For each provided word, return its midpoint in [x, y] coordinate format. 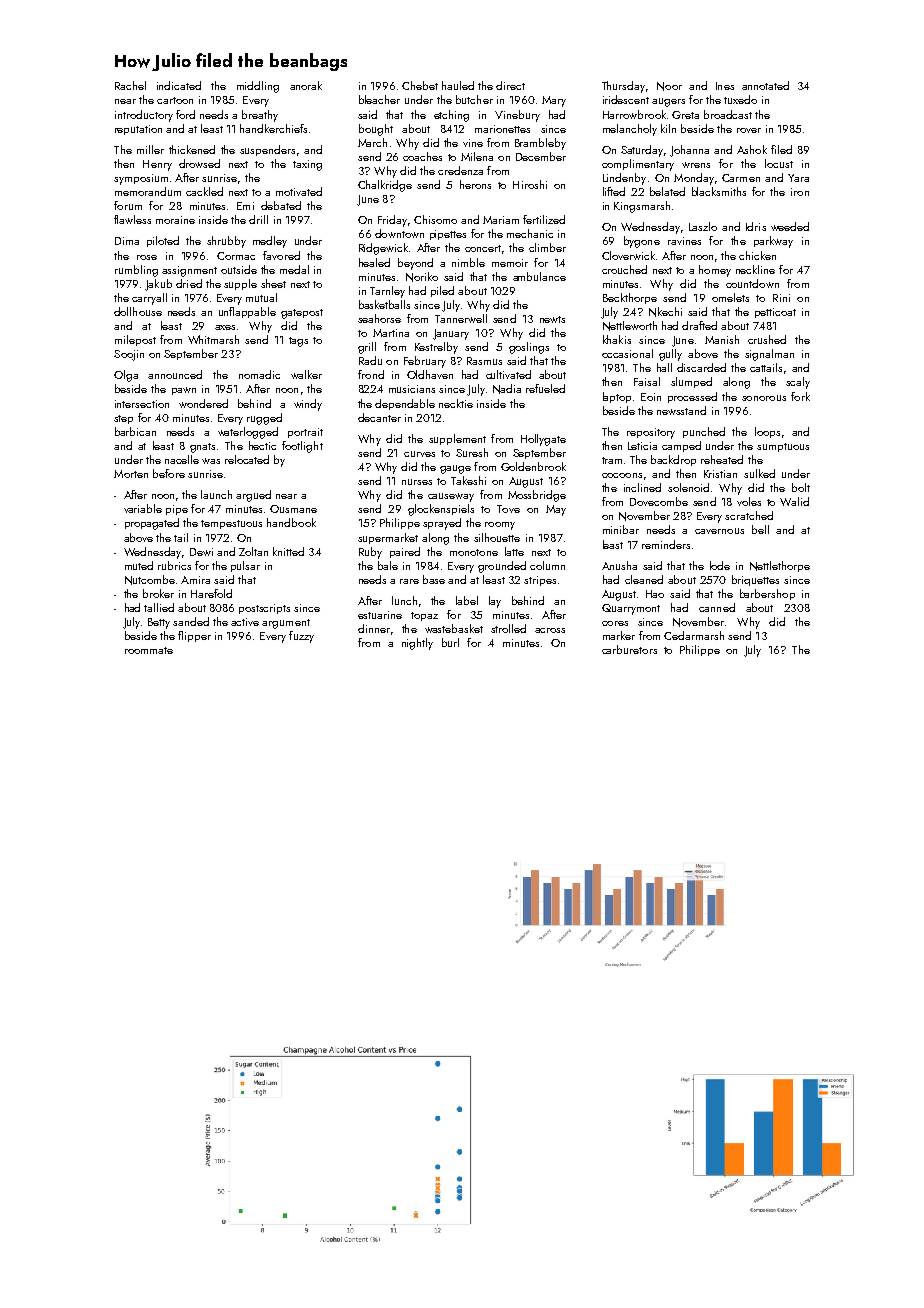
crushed [767, 339]
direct [510, 85]
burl [450, 642]
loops [767, 432]
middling [258, 87]
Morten [131, 474]
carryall [149, 299]
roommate [149, 650]
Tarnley [387, 292]
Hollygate [543, 440]
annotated [765, 85]
